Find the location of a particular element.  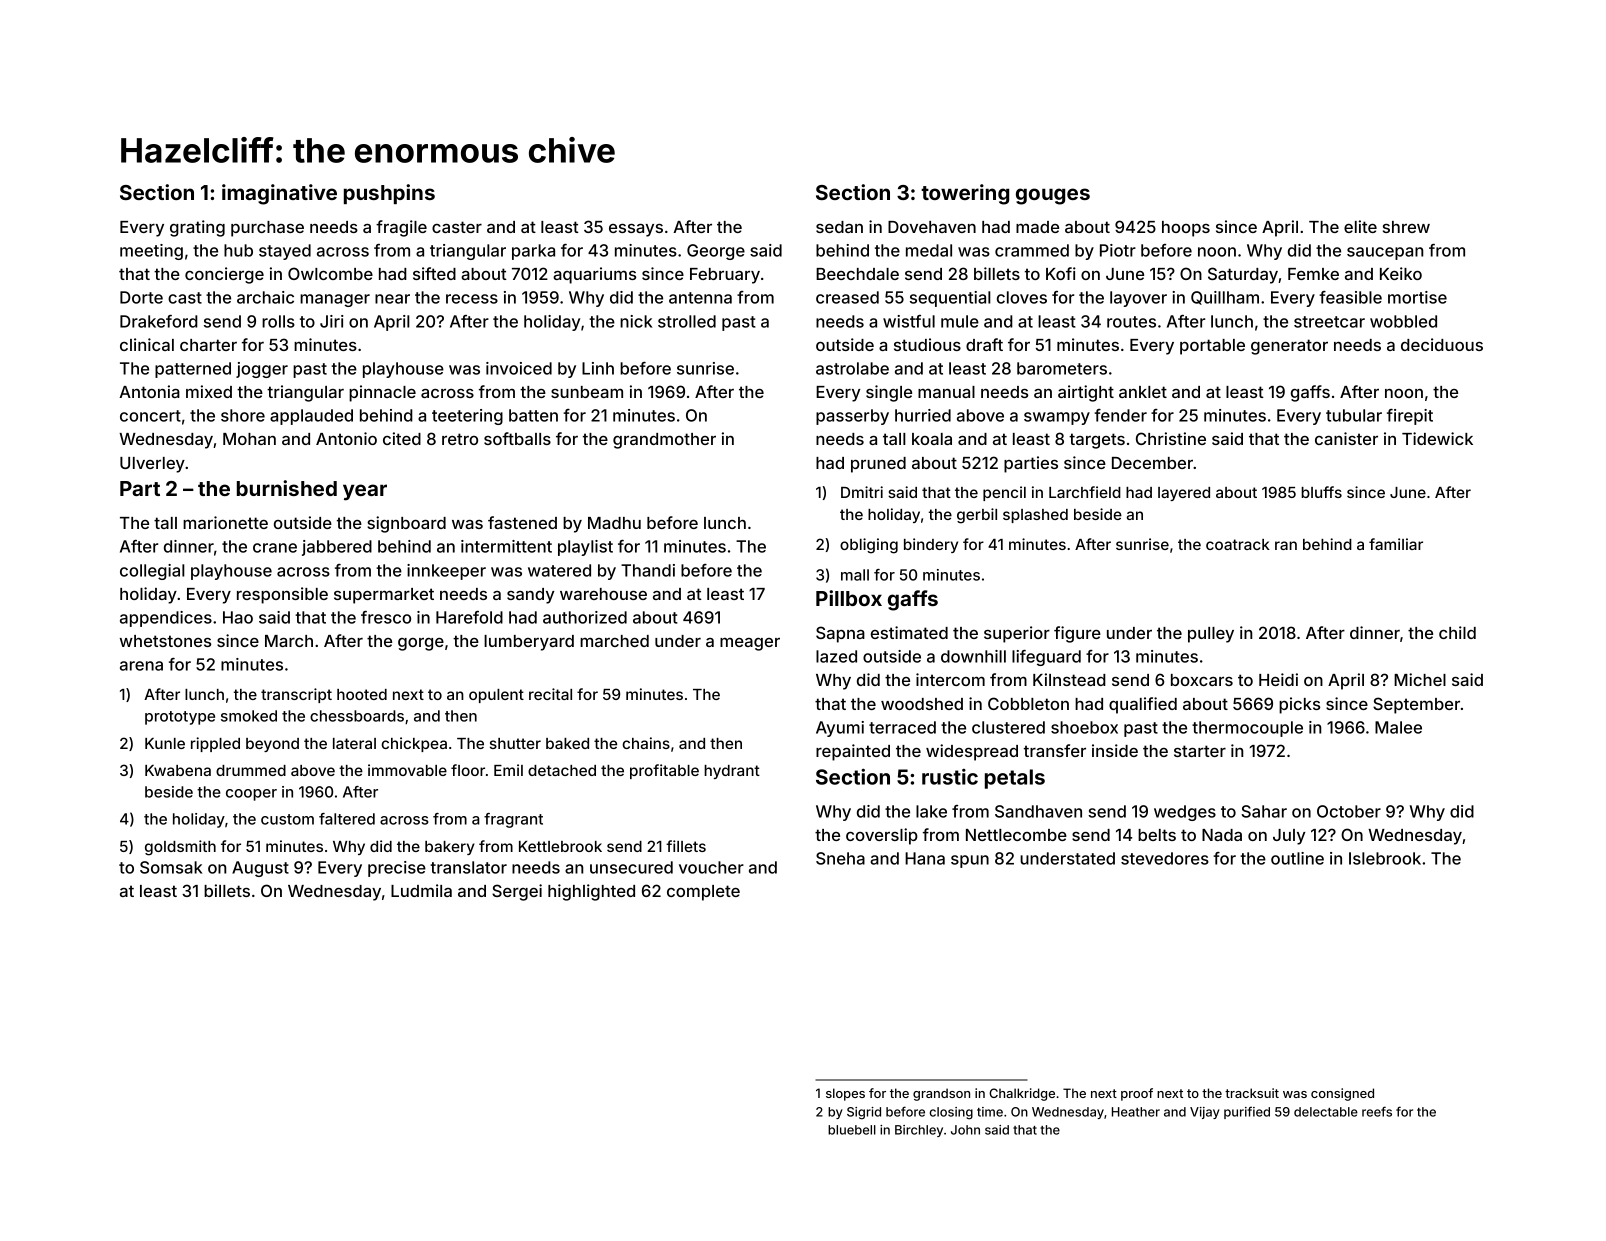

stevedores is located at coordinates (1165, 858).
